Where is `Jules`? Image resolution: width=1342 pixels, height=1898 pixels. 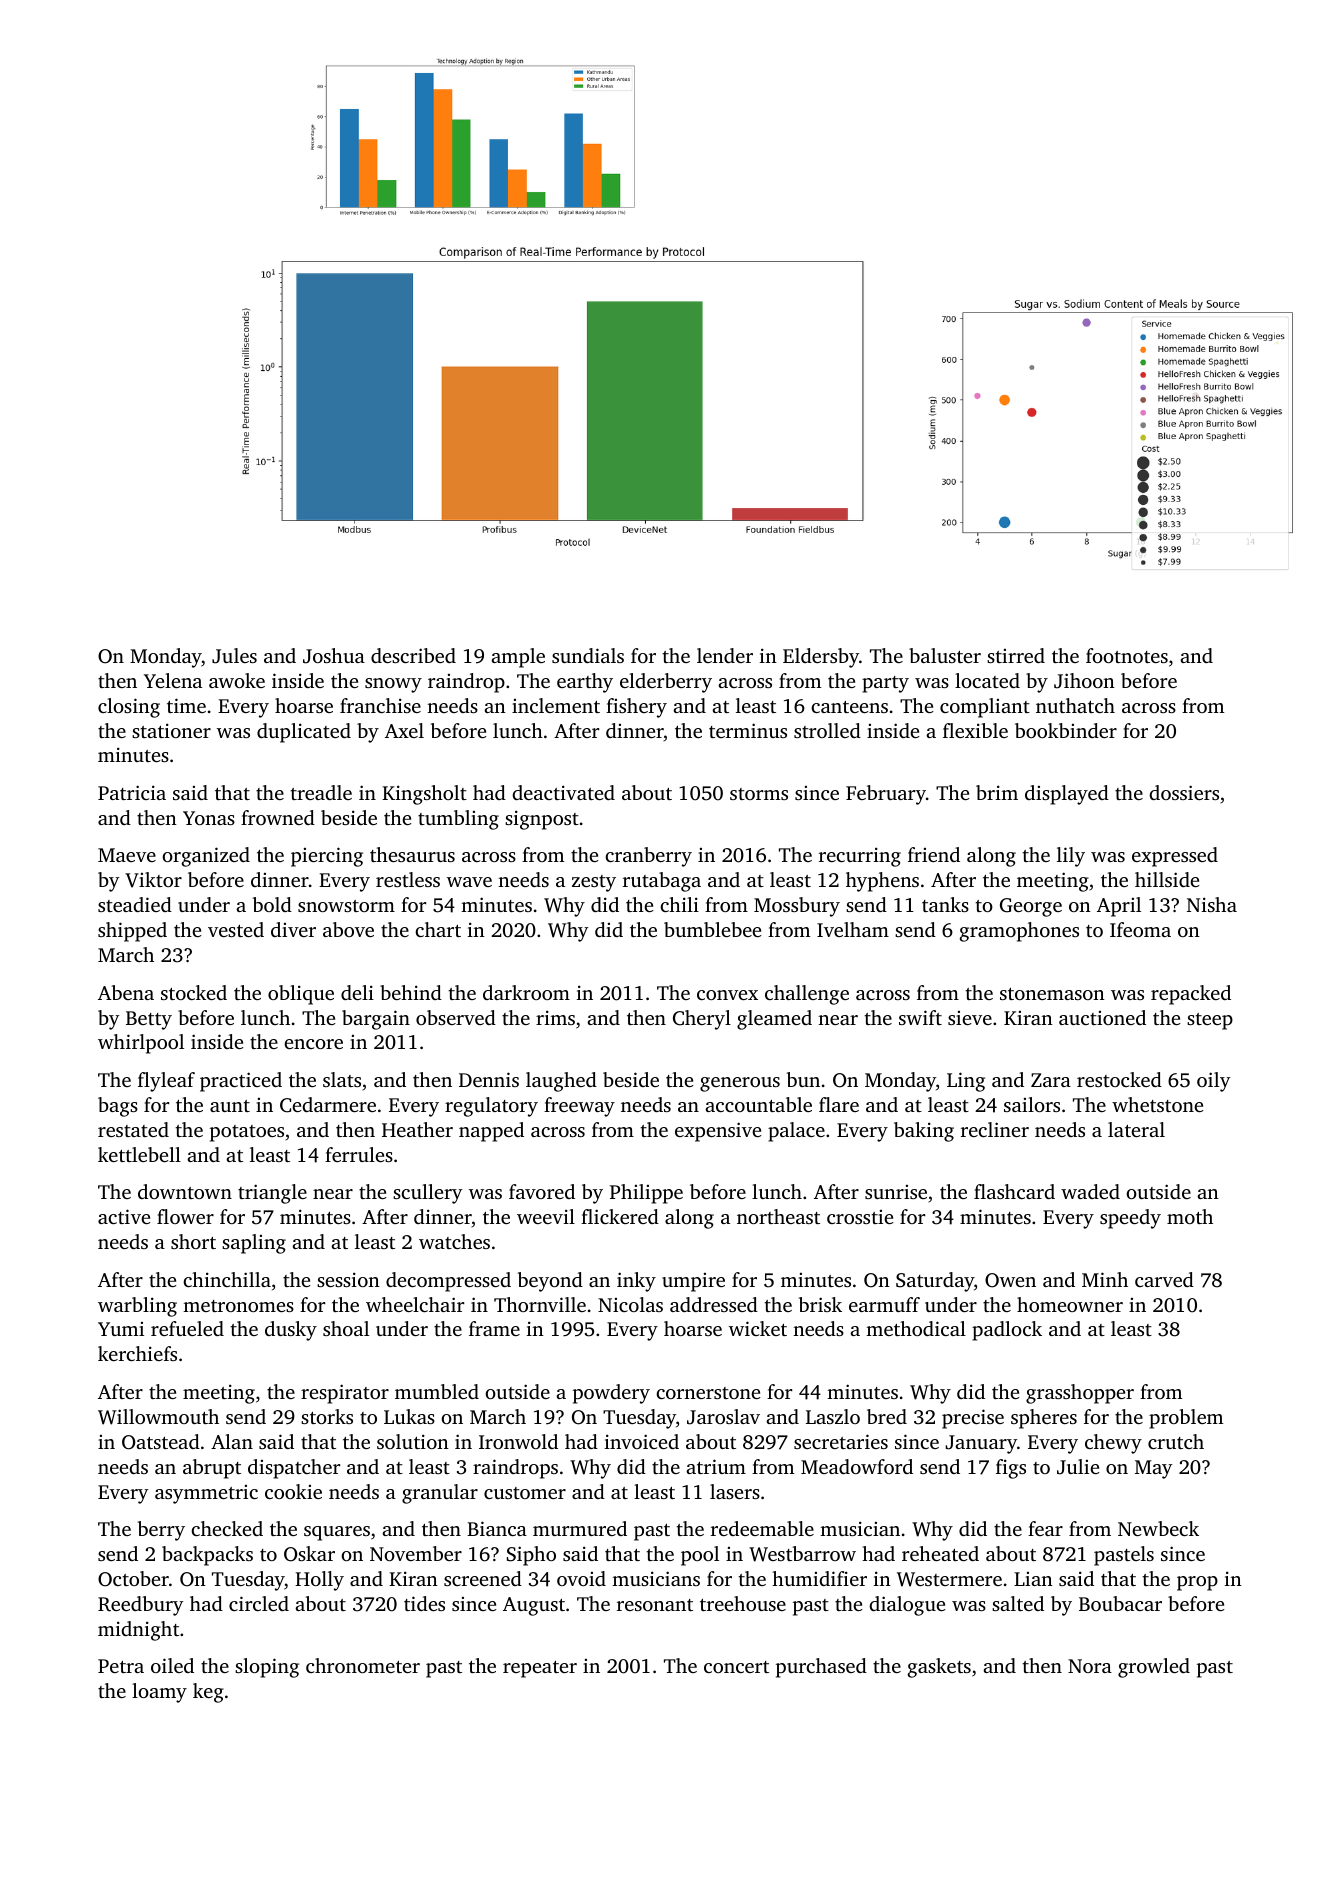
Jules is located at coordinates (234, 656).
